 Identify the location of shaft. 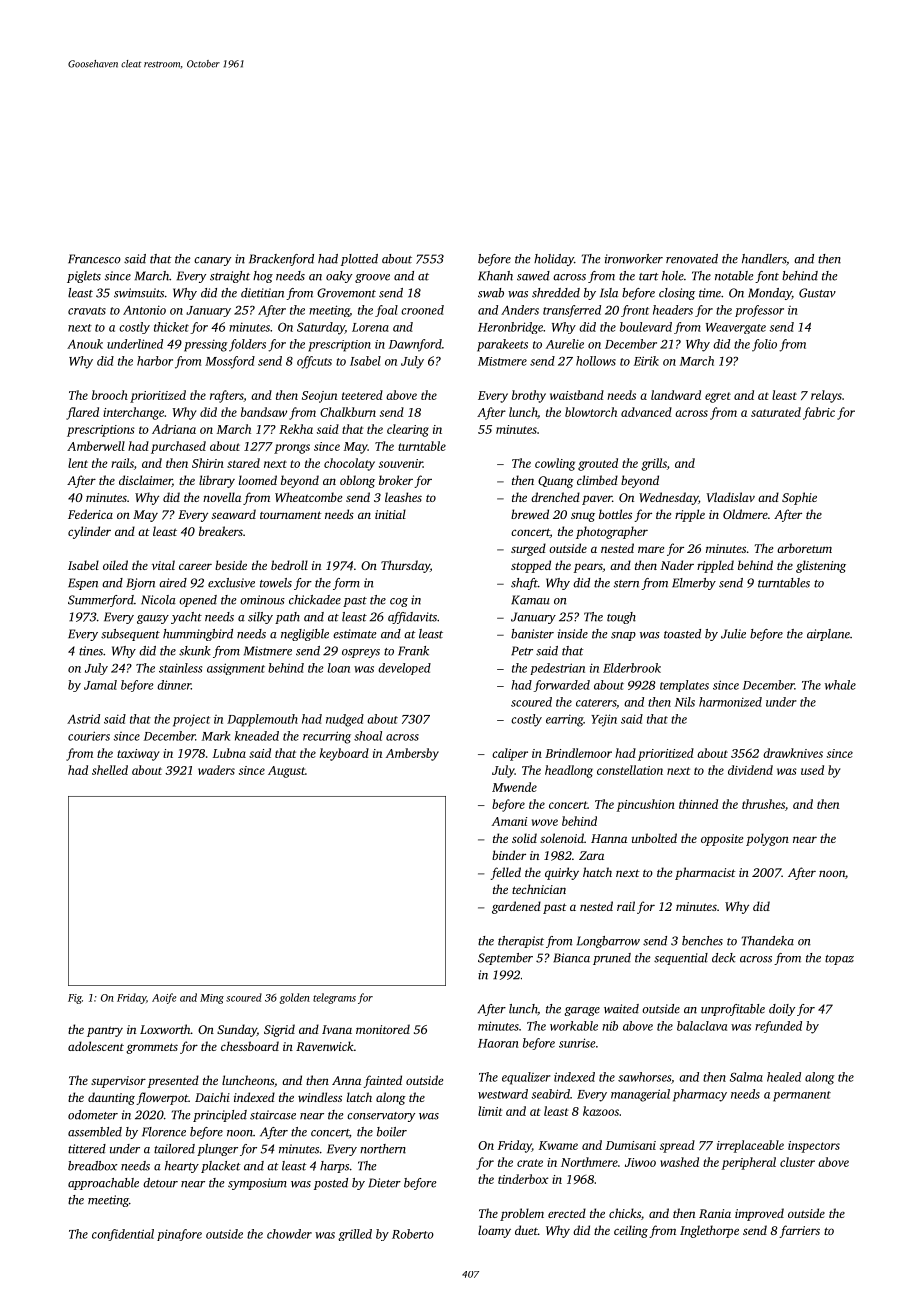
(524, 584).
